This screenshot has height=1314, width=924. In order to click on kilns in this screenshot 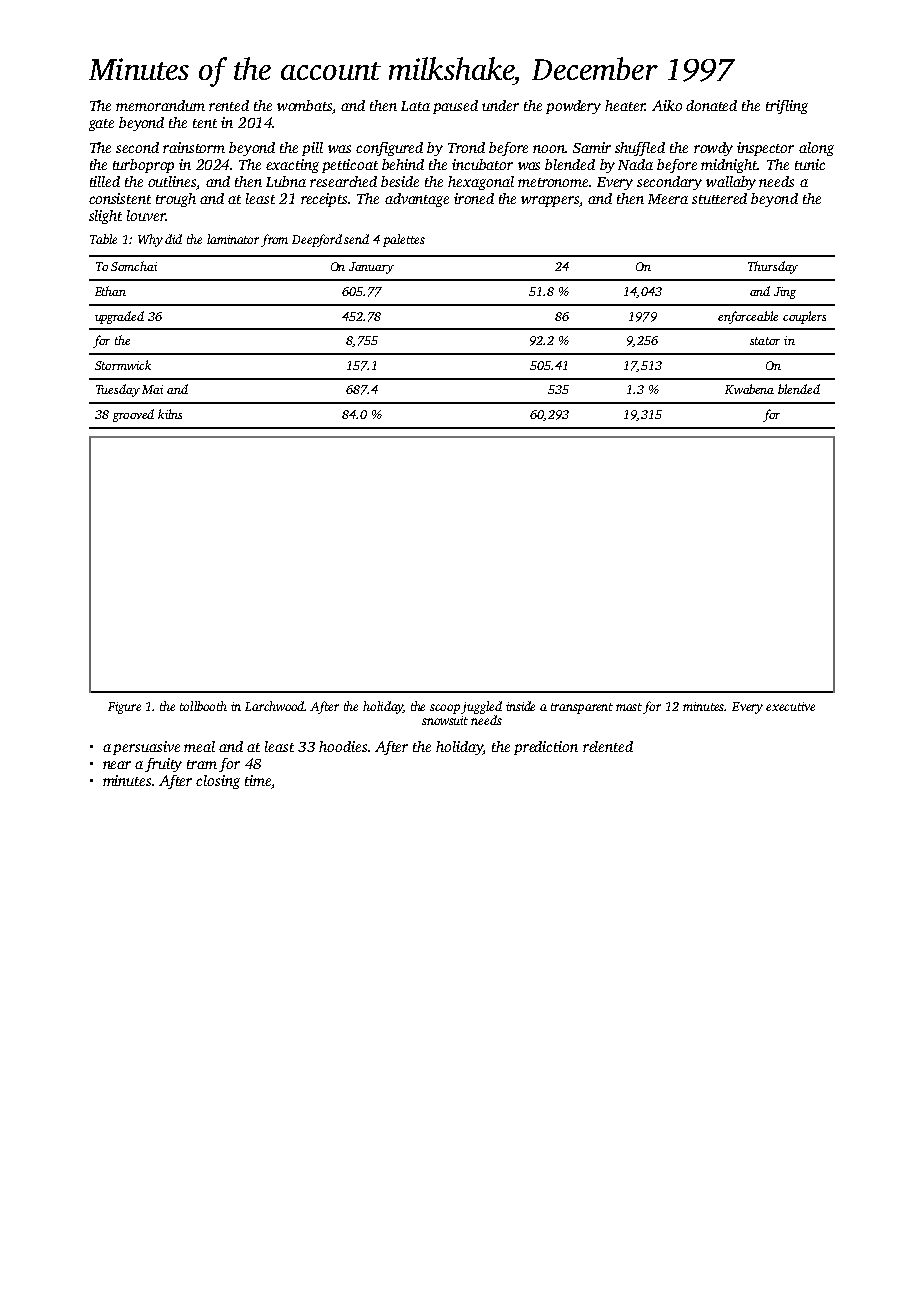, I will do `click(170, 414)`.
